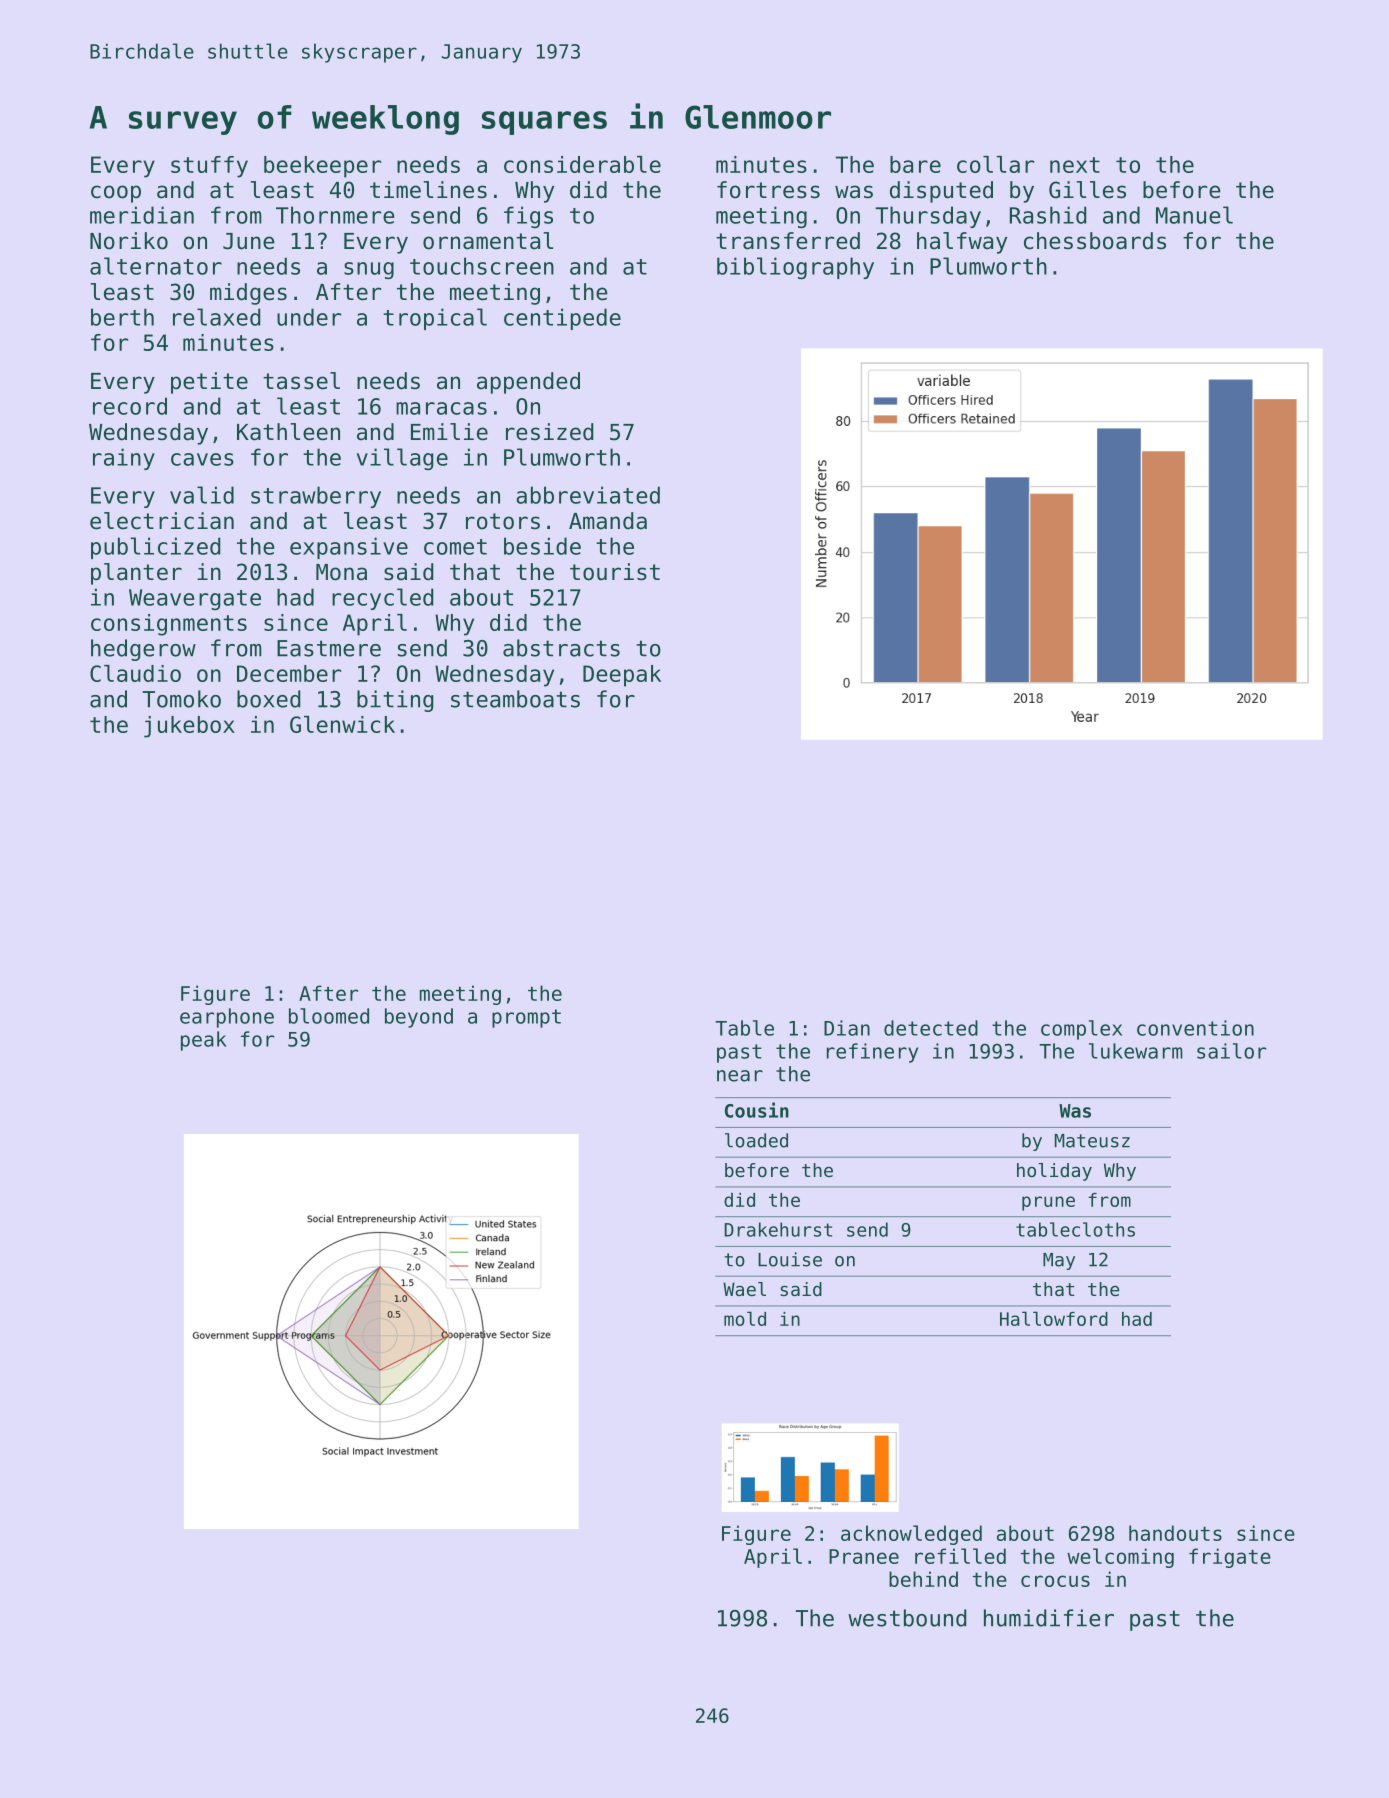 The width and height of the screenshot is (1389, 1798). Describe the element at coordinates (745, 1318) in the screenshot. I see `mold` at that location.
